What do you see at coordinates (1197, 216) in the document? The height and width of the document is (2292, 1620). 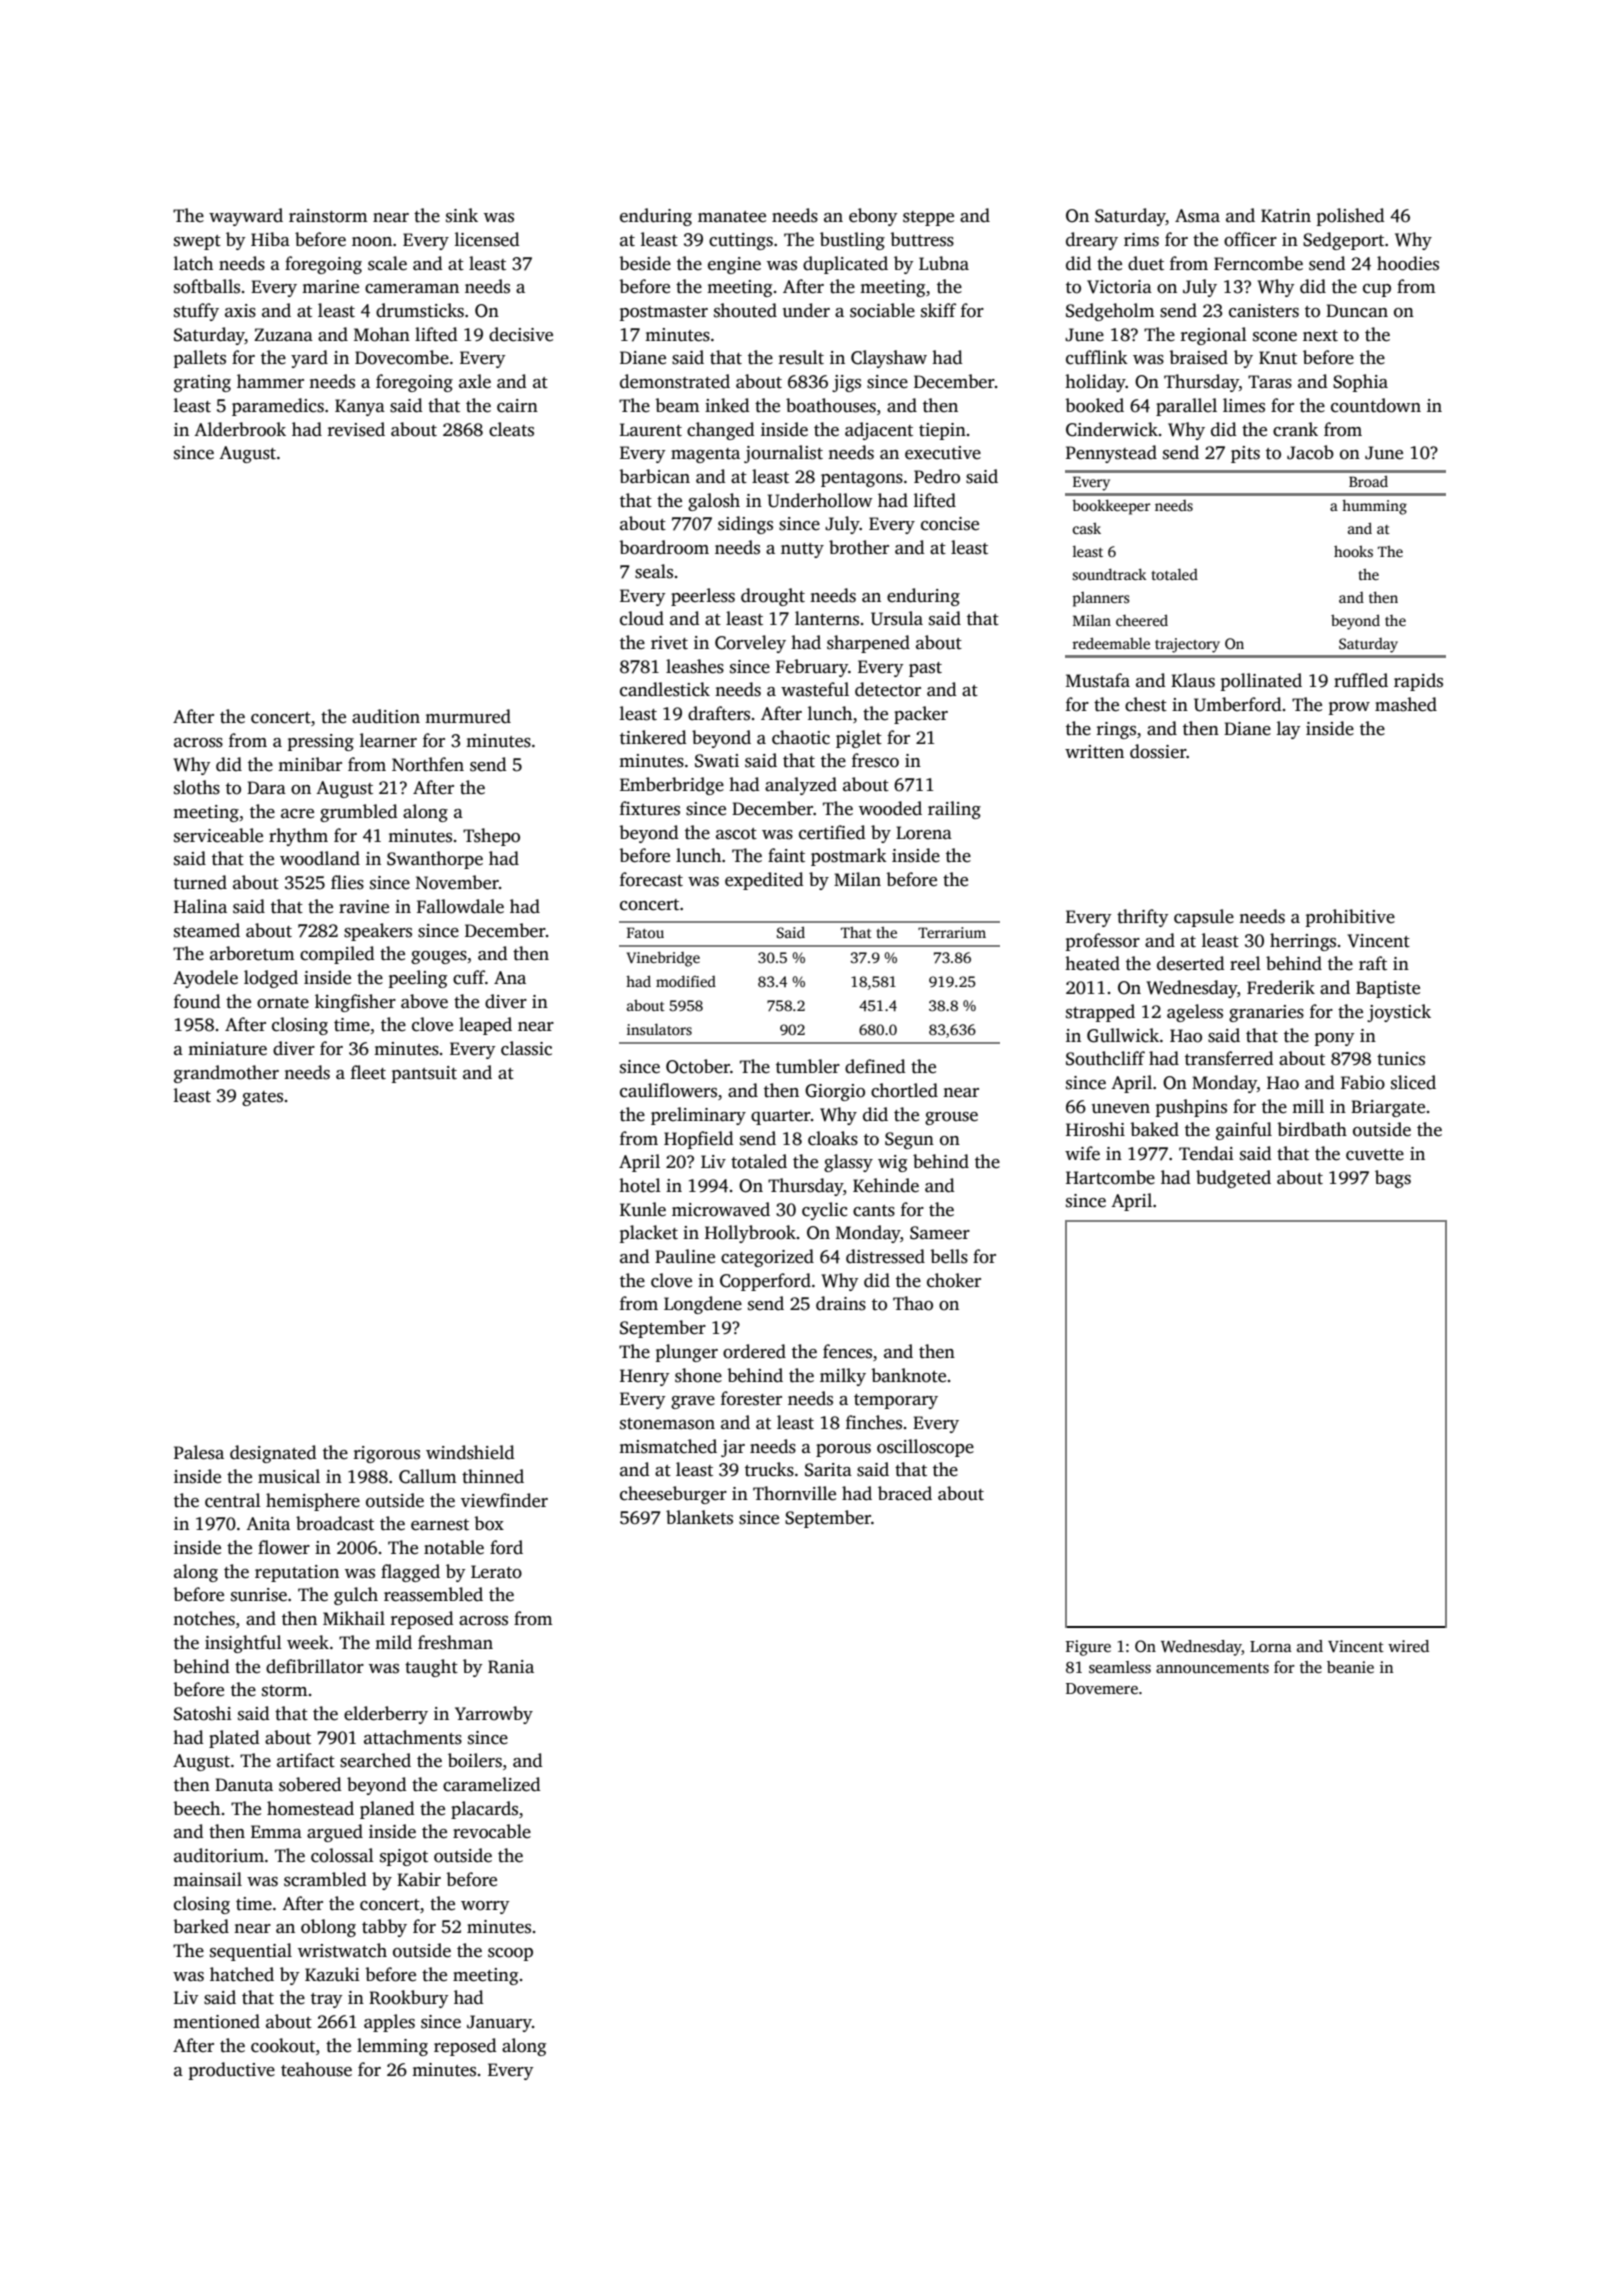 I see `Asma` at bounding box center [1197, 216].
